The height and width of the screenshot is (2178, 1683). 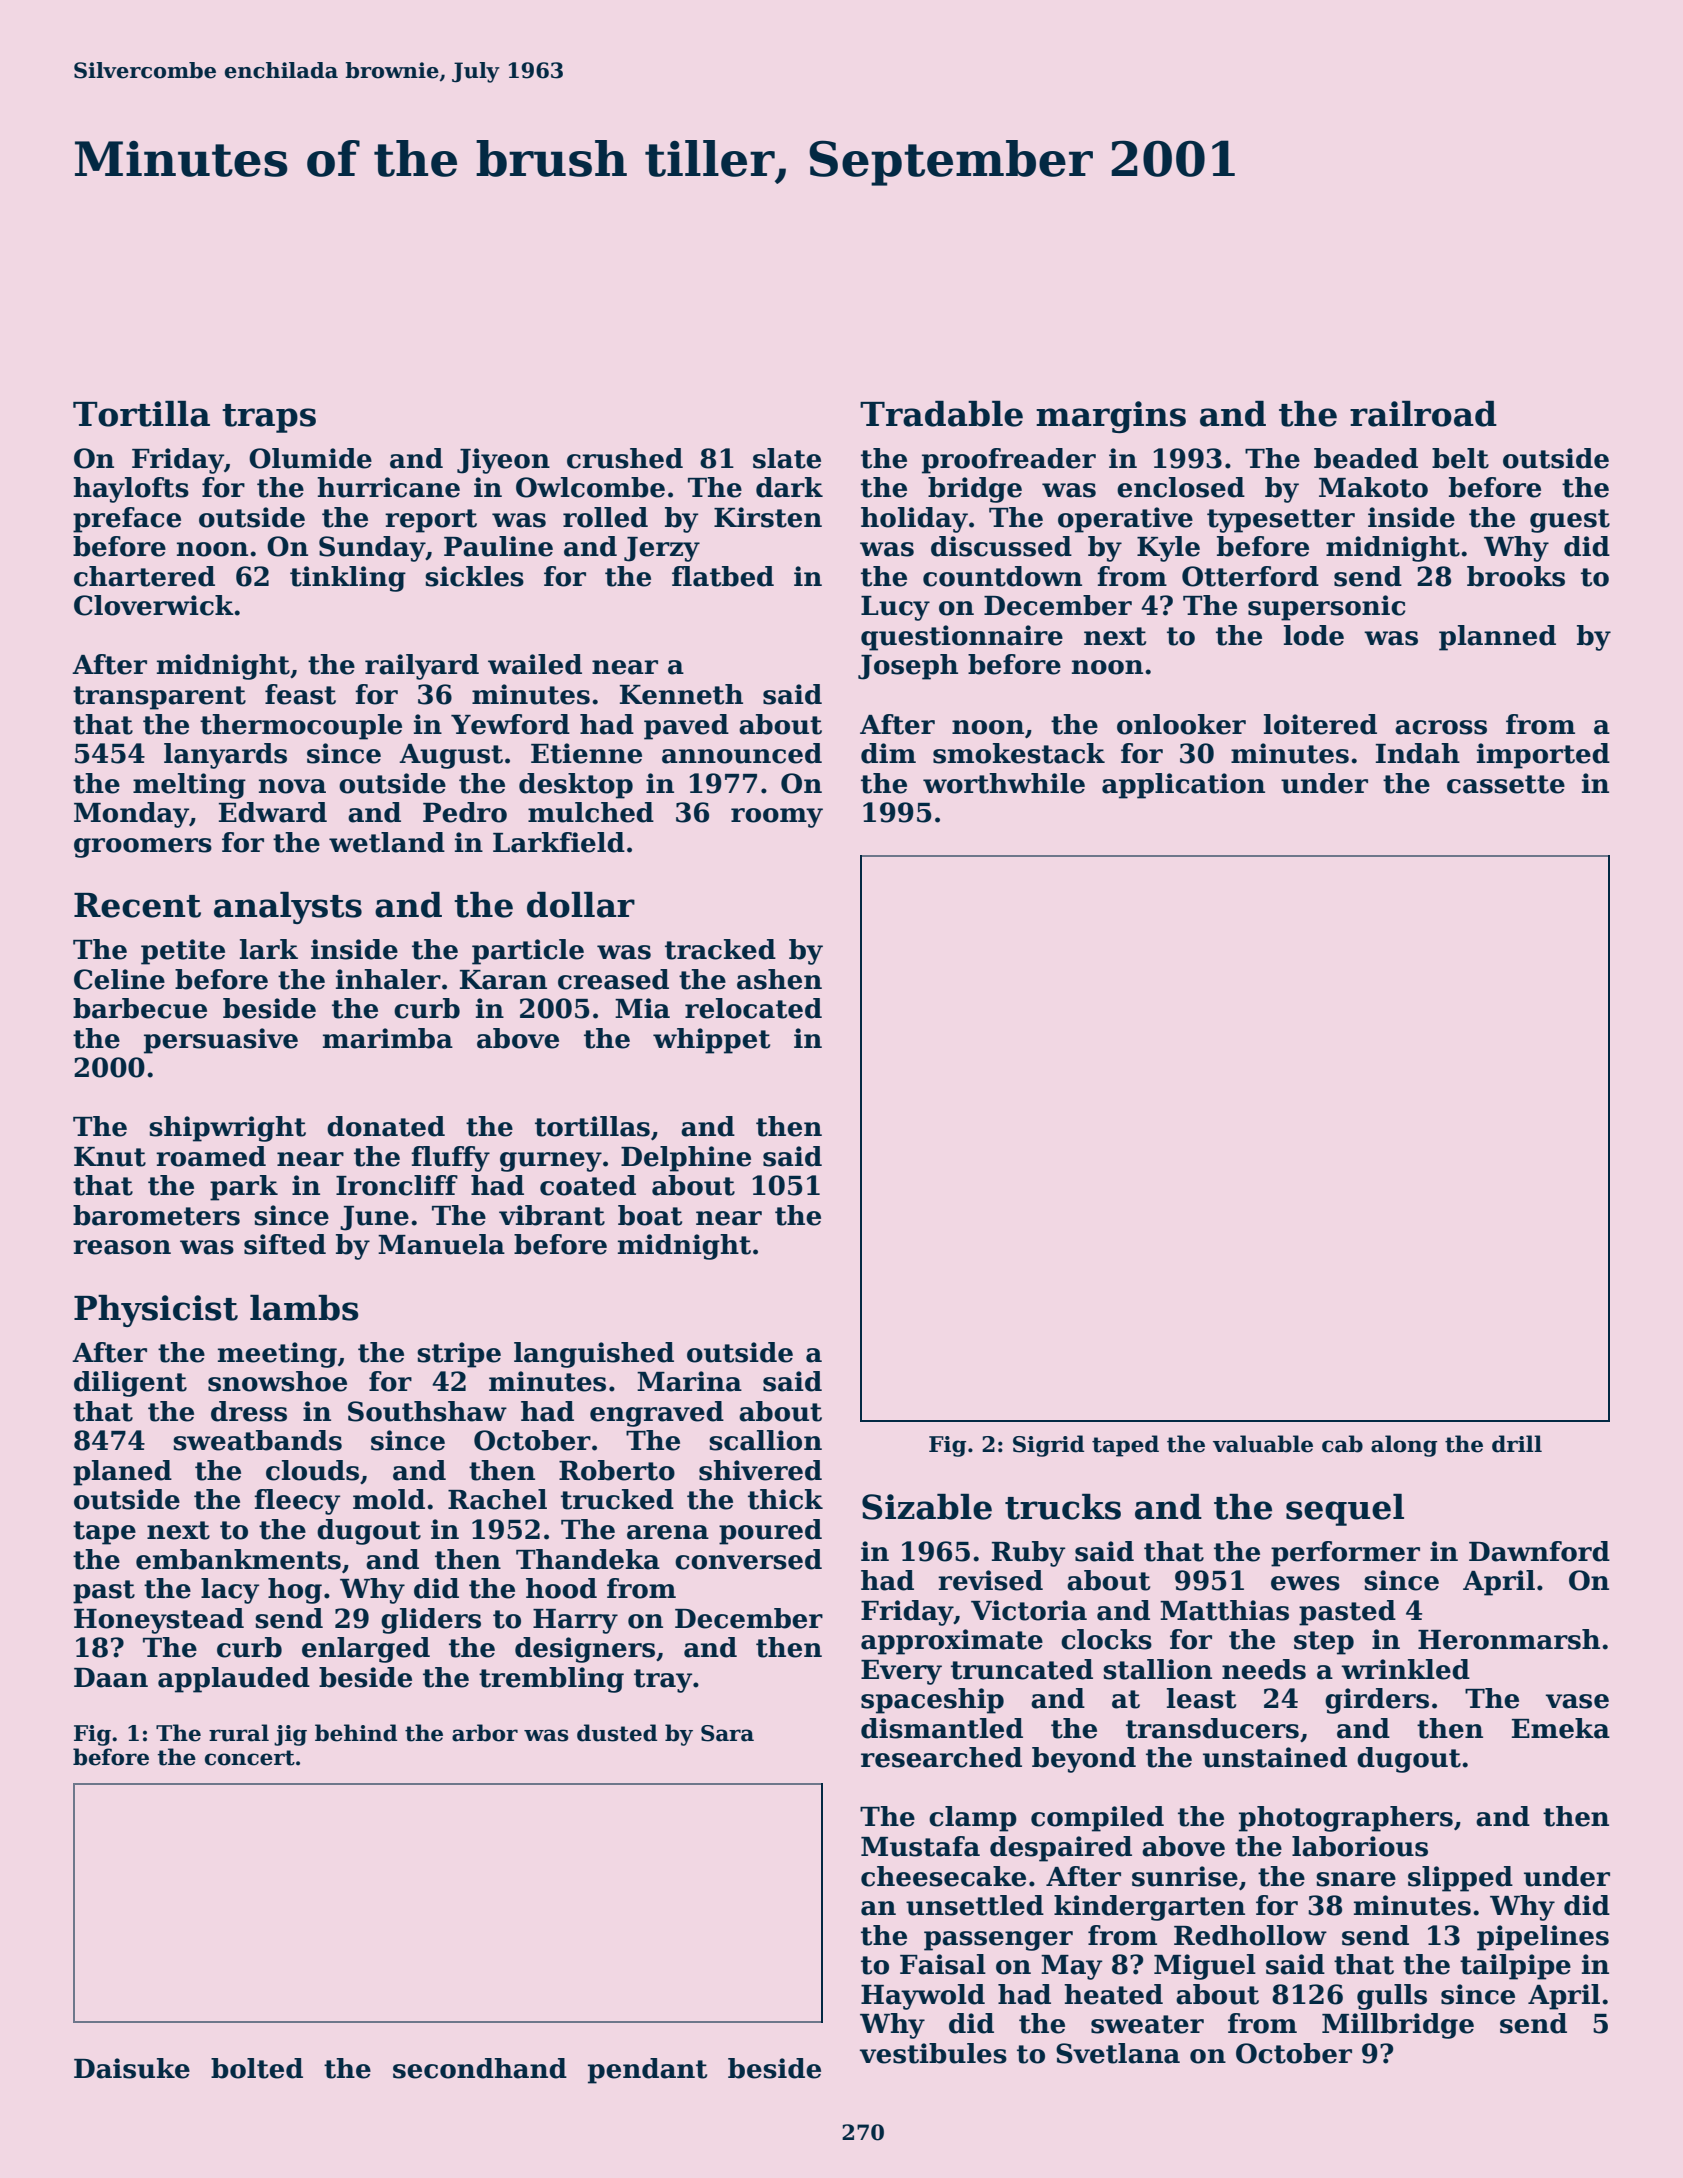 What do you see at coordinates (901, 1672) in the screenshot?
I see `Every` at bounding box center [901, 1672].
